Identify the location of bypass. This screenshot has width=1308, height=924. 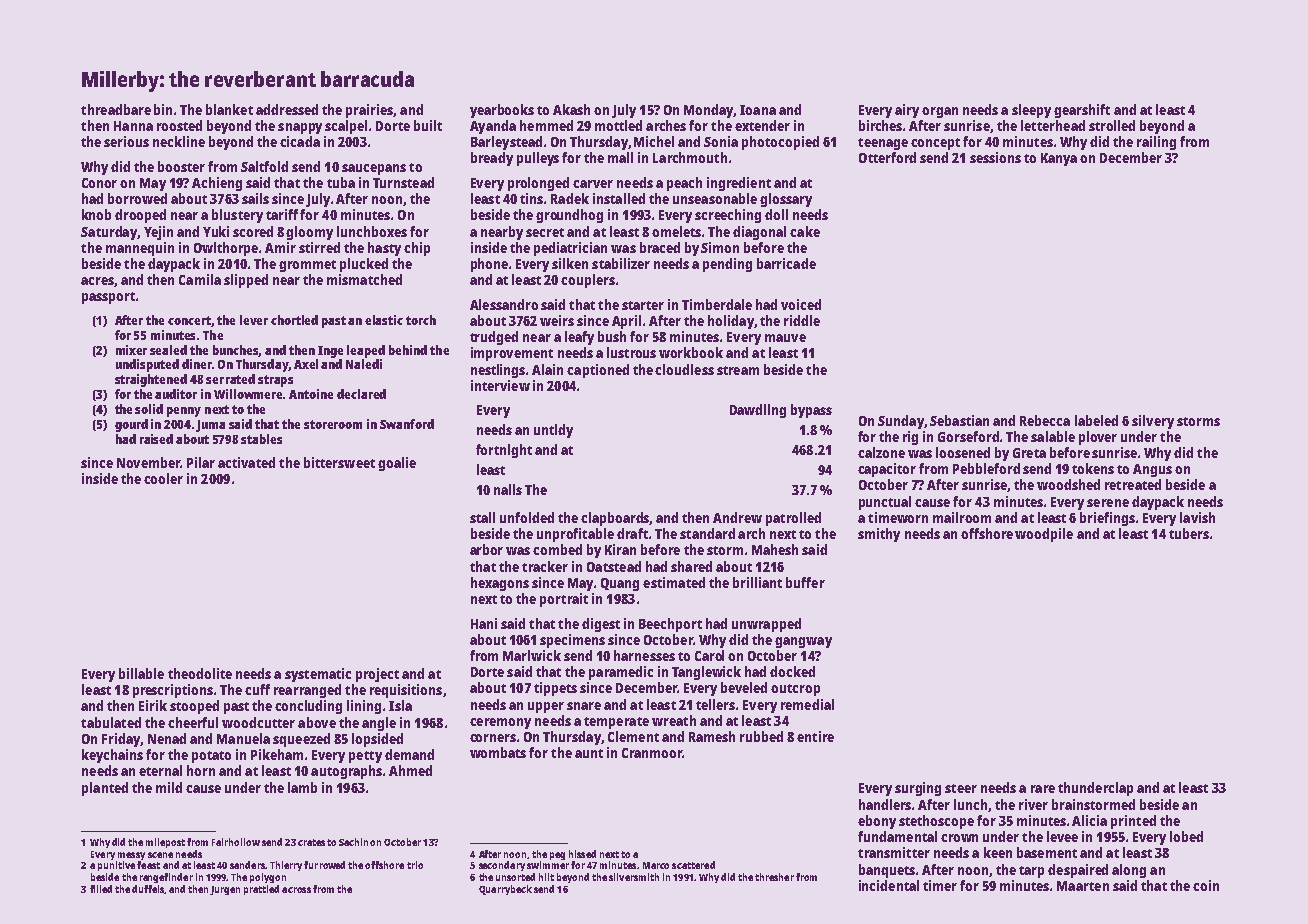
(811, 411).
